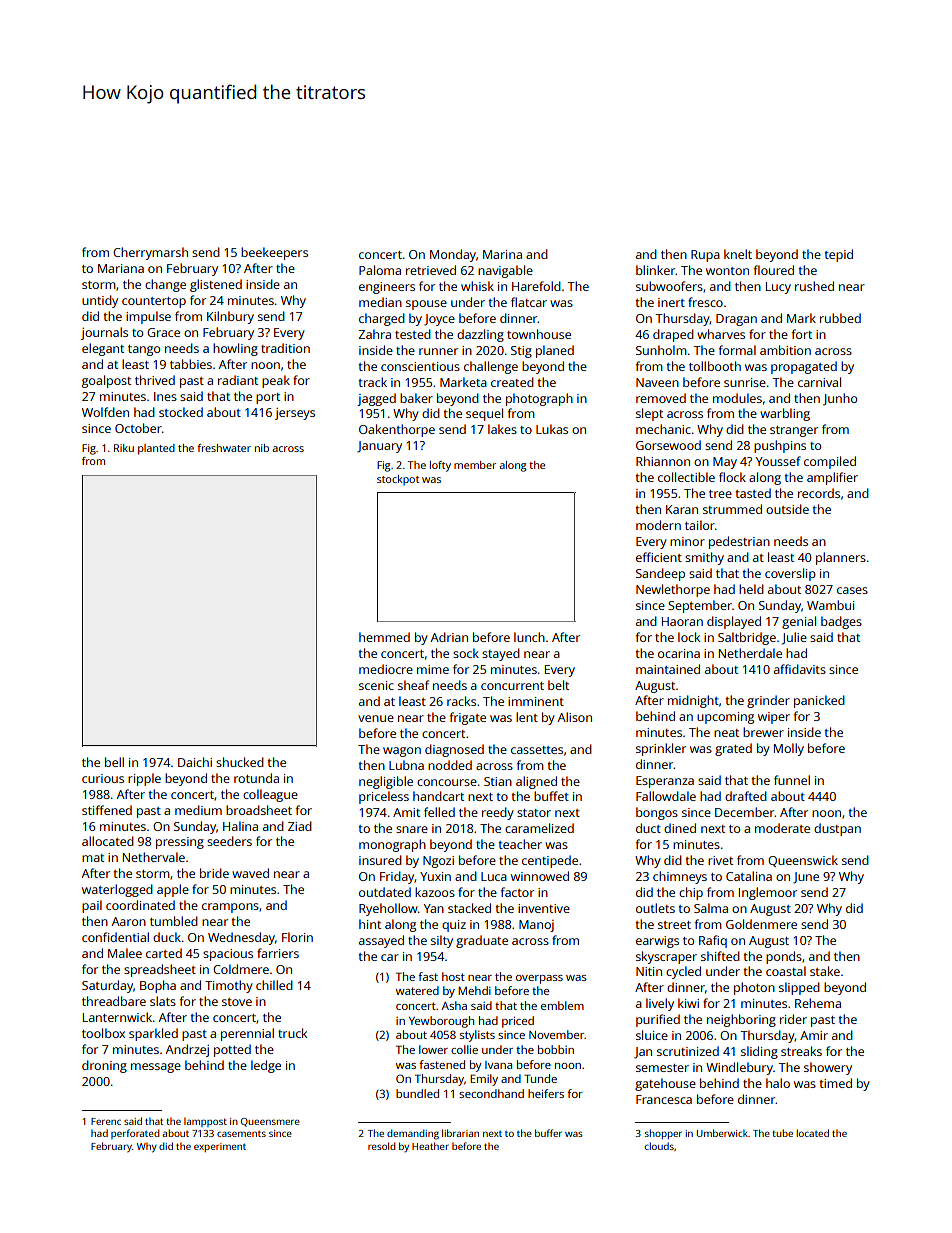 The height and width of the screenshot is (1233, 952). Describe the element at coordinates (106, 381) in the screenshot. I see `goalpost` at that location.
